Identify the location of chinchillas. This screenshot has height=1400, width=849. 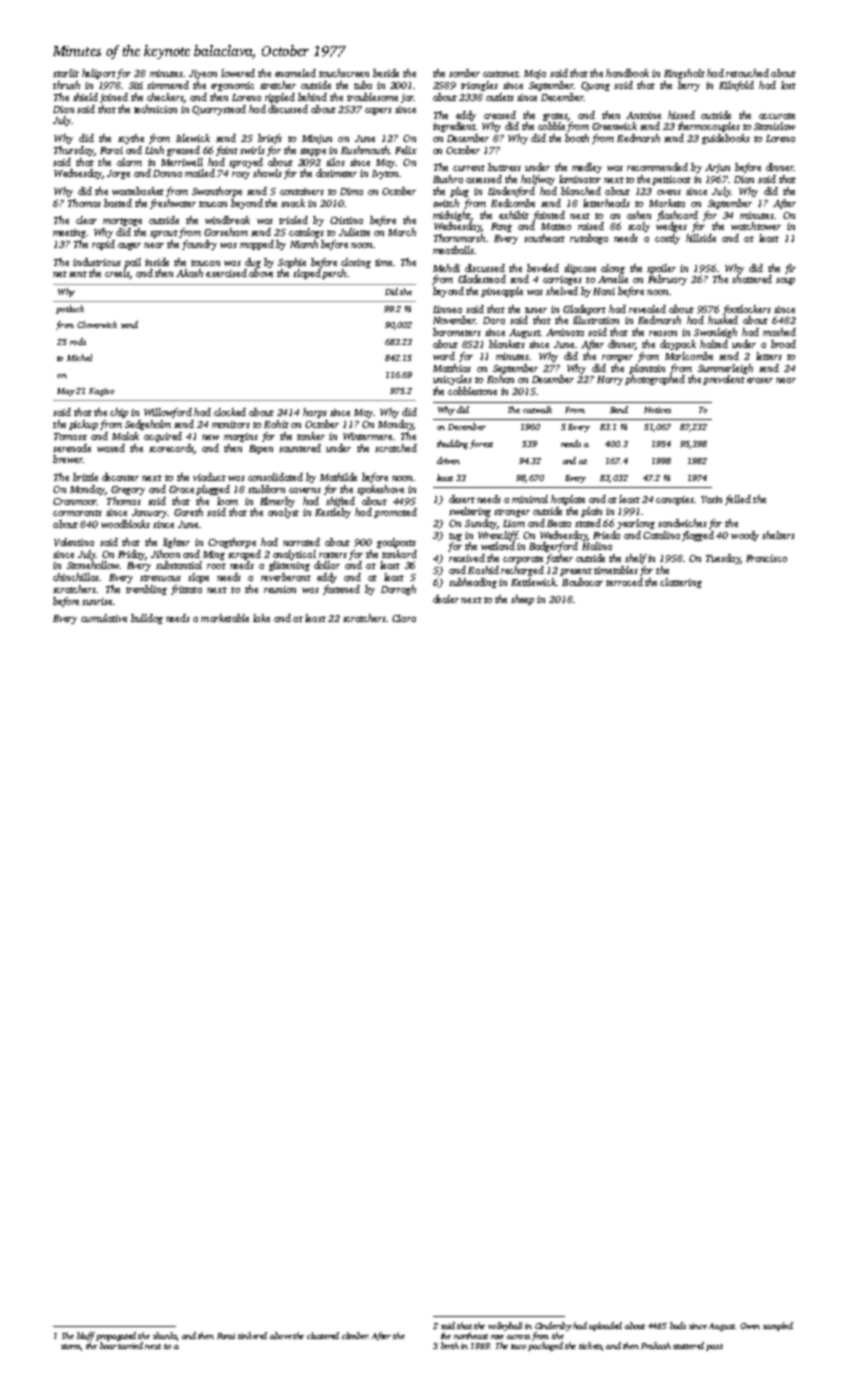
(76, 577).
